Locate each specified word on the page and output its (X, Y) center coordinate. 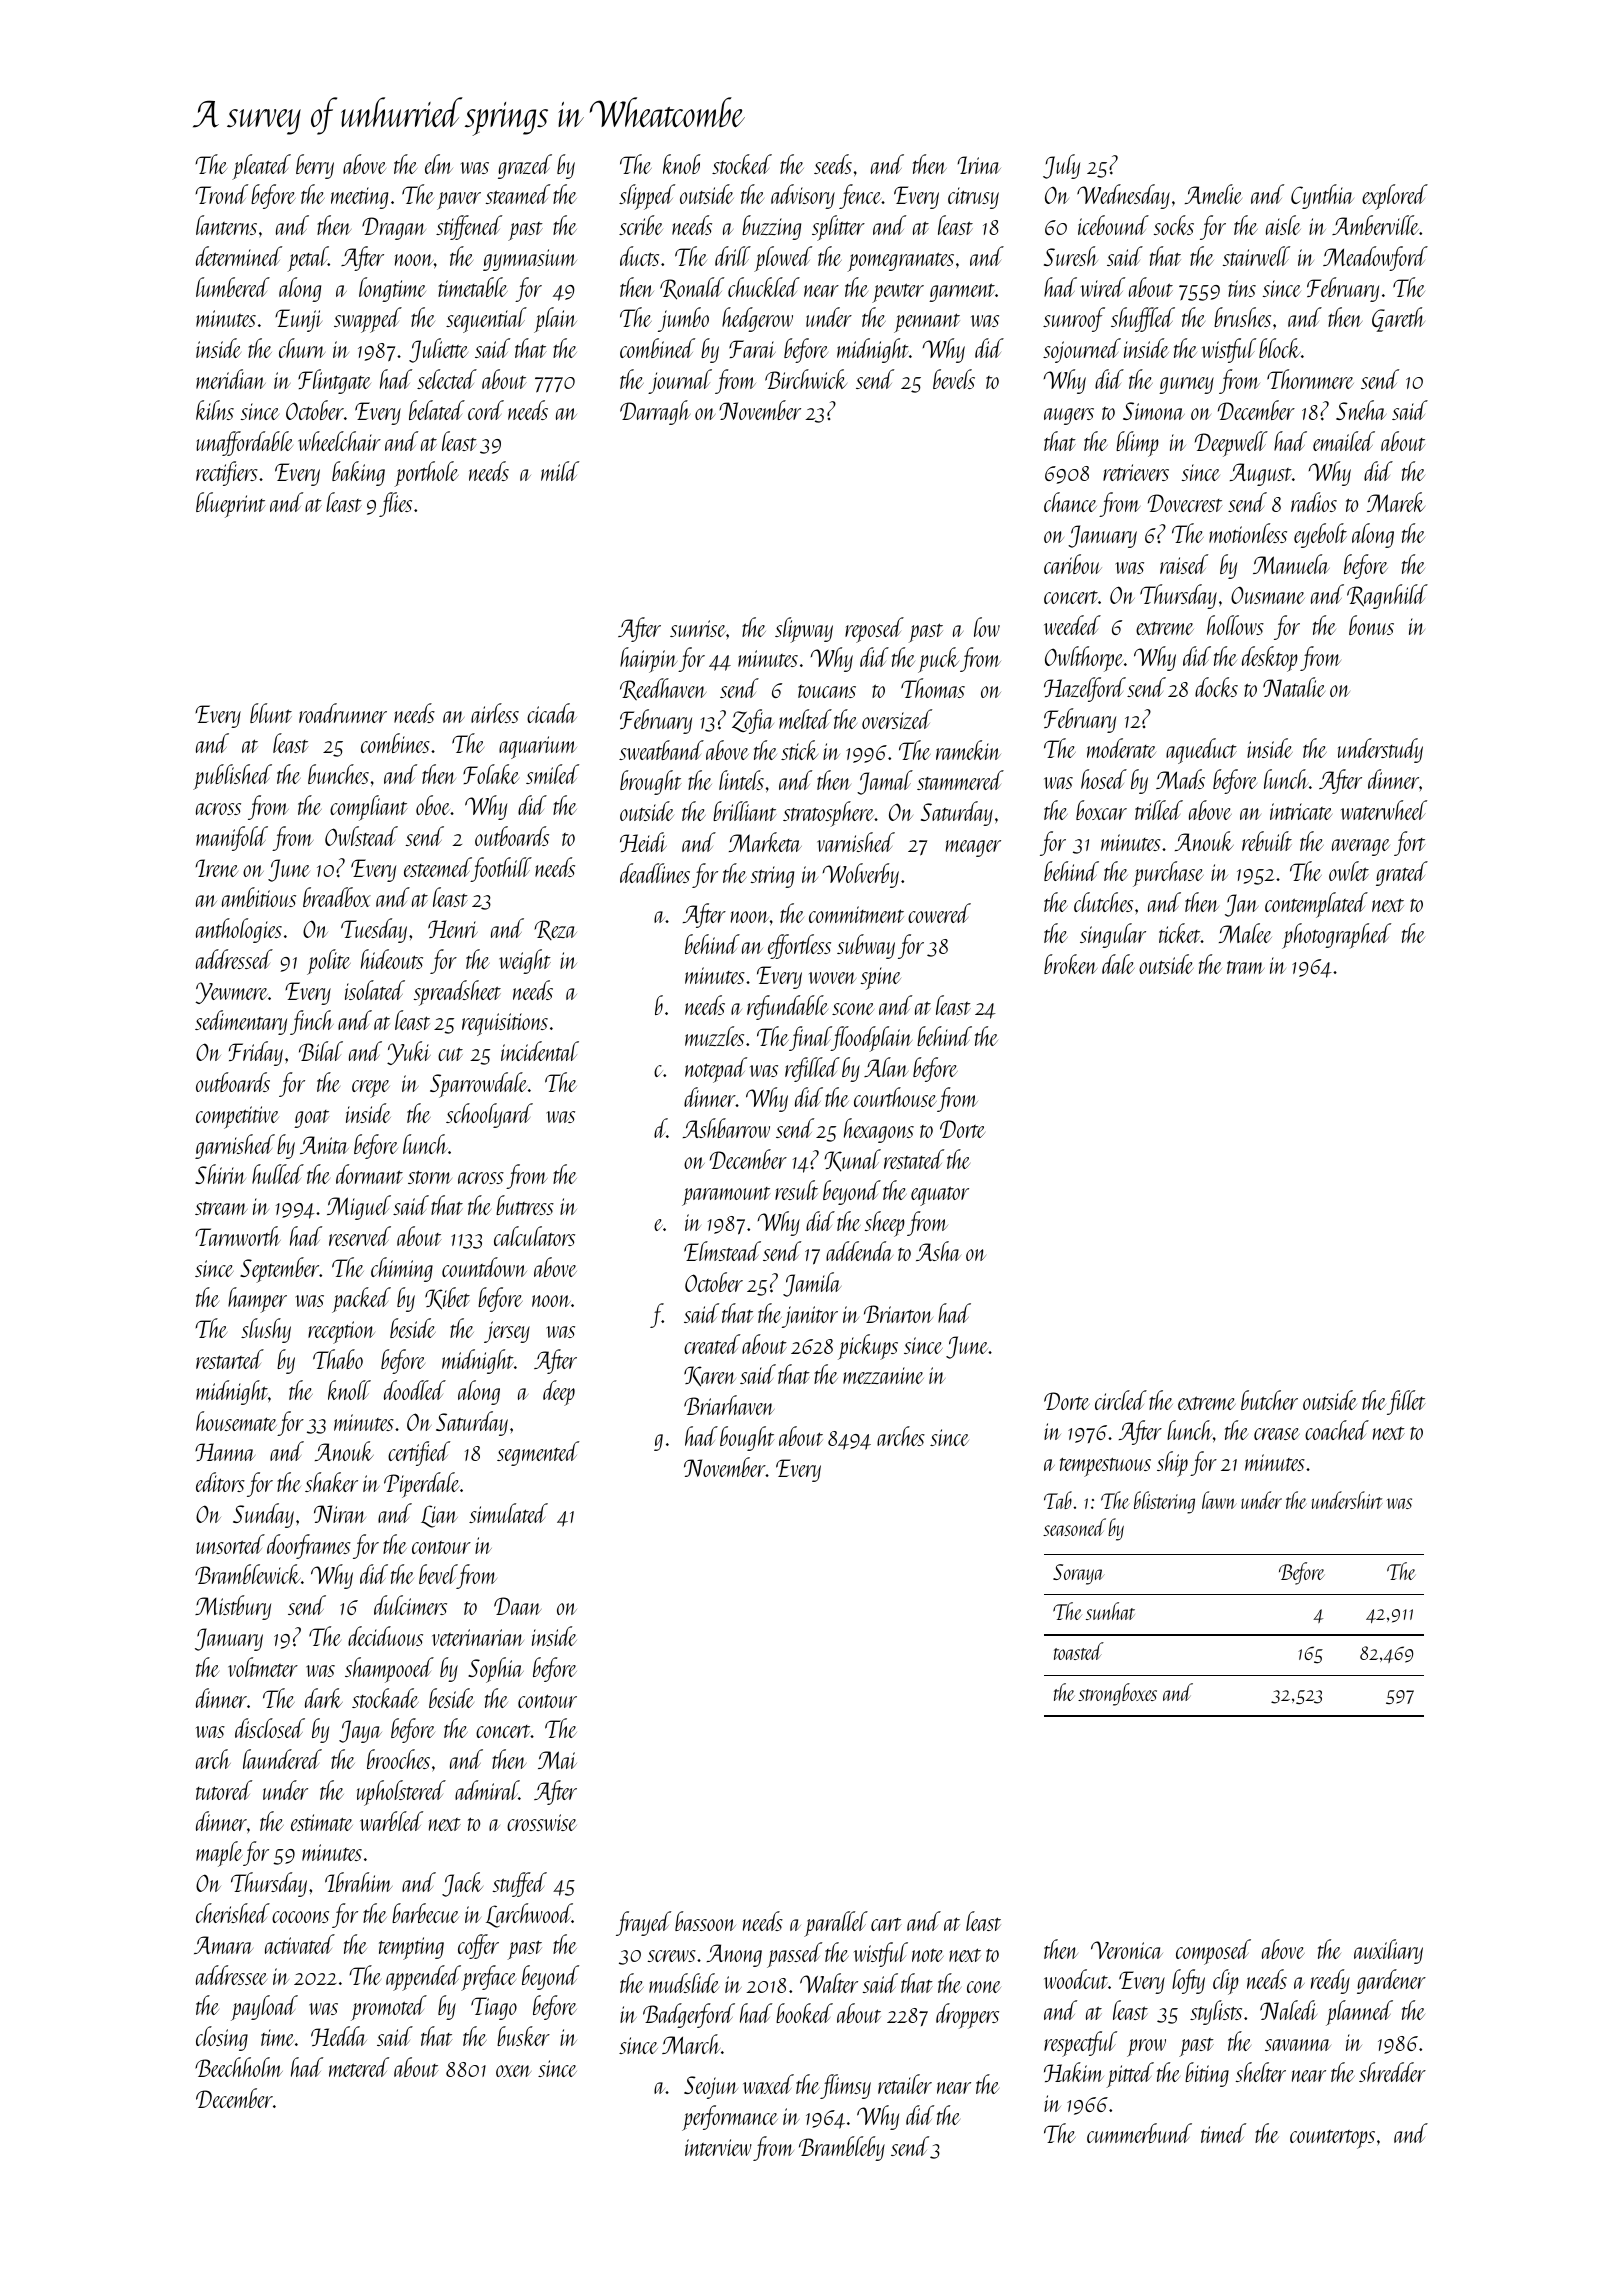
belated (437, 410)
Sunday (263, 1515)
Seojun (711, 2087)
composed (1213, 1952)
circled (1121, 1400)
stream (221, 1208)
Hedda (339, 2036)
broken (1070, 964)
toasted (1079, 1651)
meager (973, 848)
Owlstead (361, 836)
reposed (874, 630)
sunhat (1110, 1611)
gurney (1186, 385)
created (712, 1344)
